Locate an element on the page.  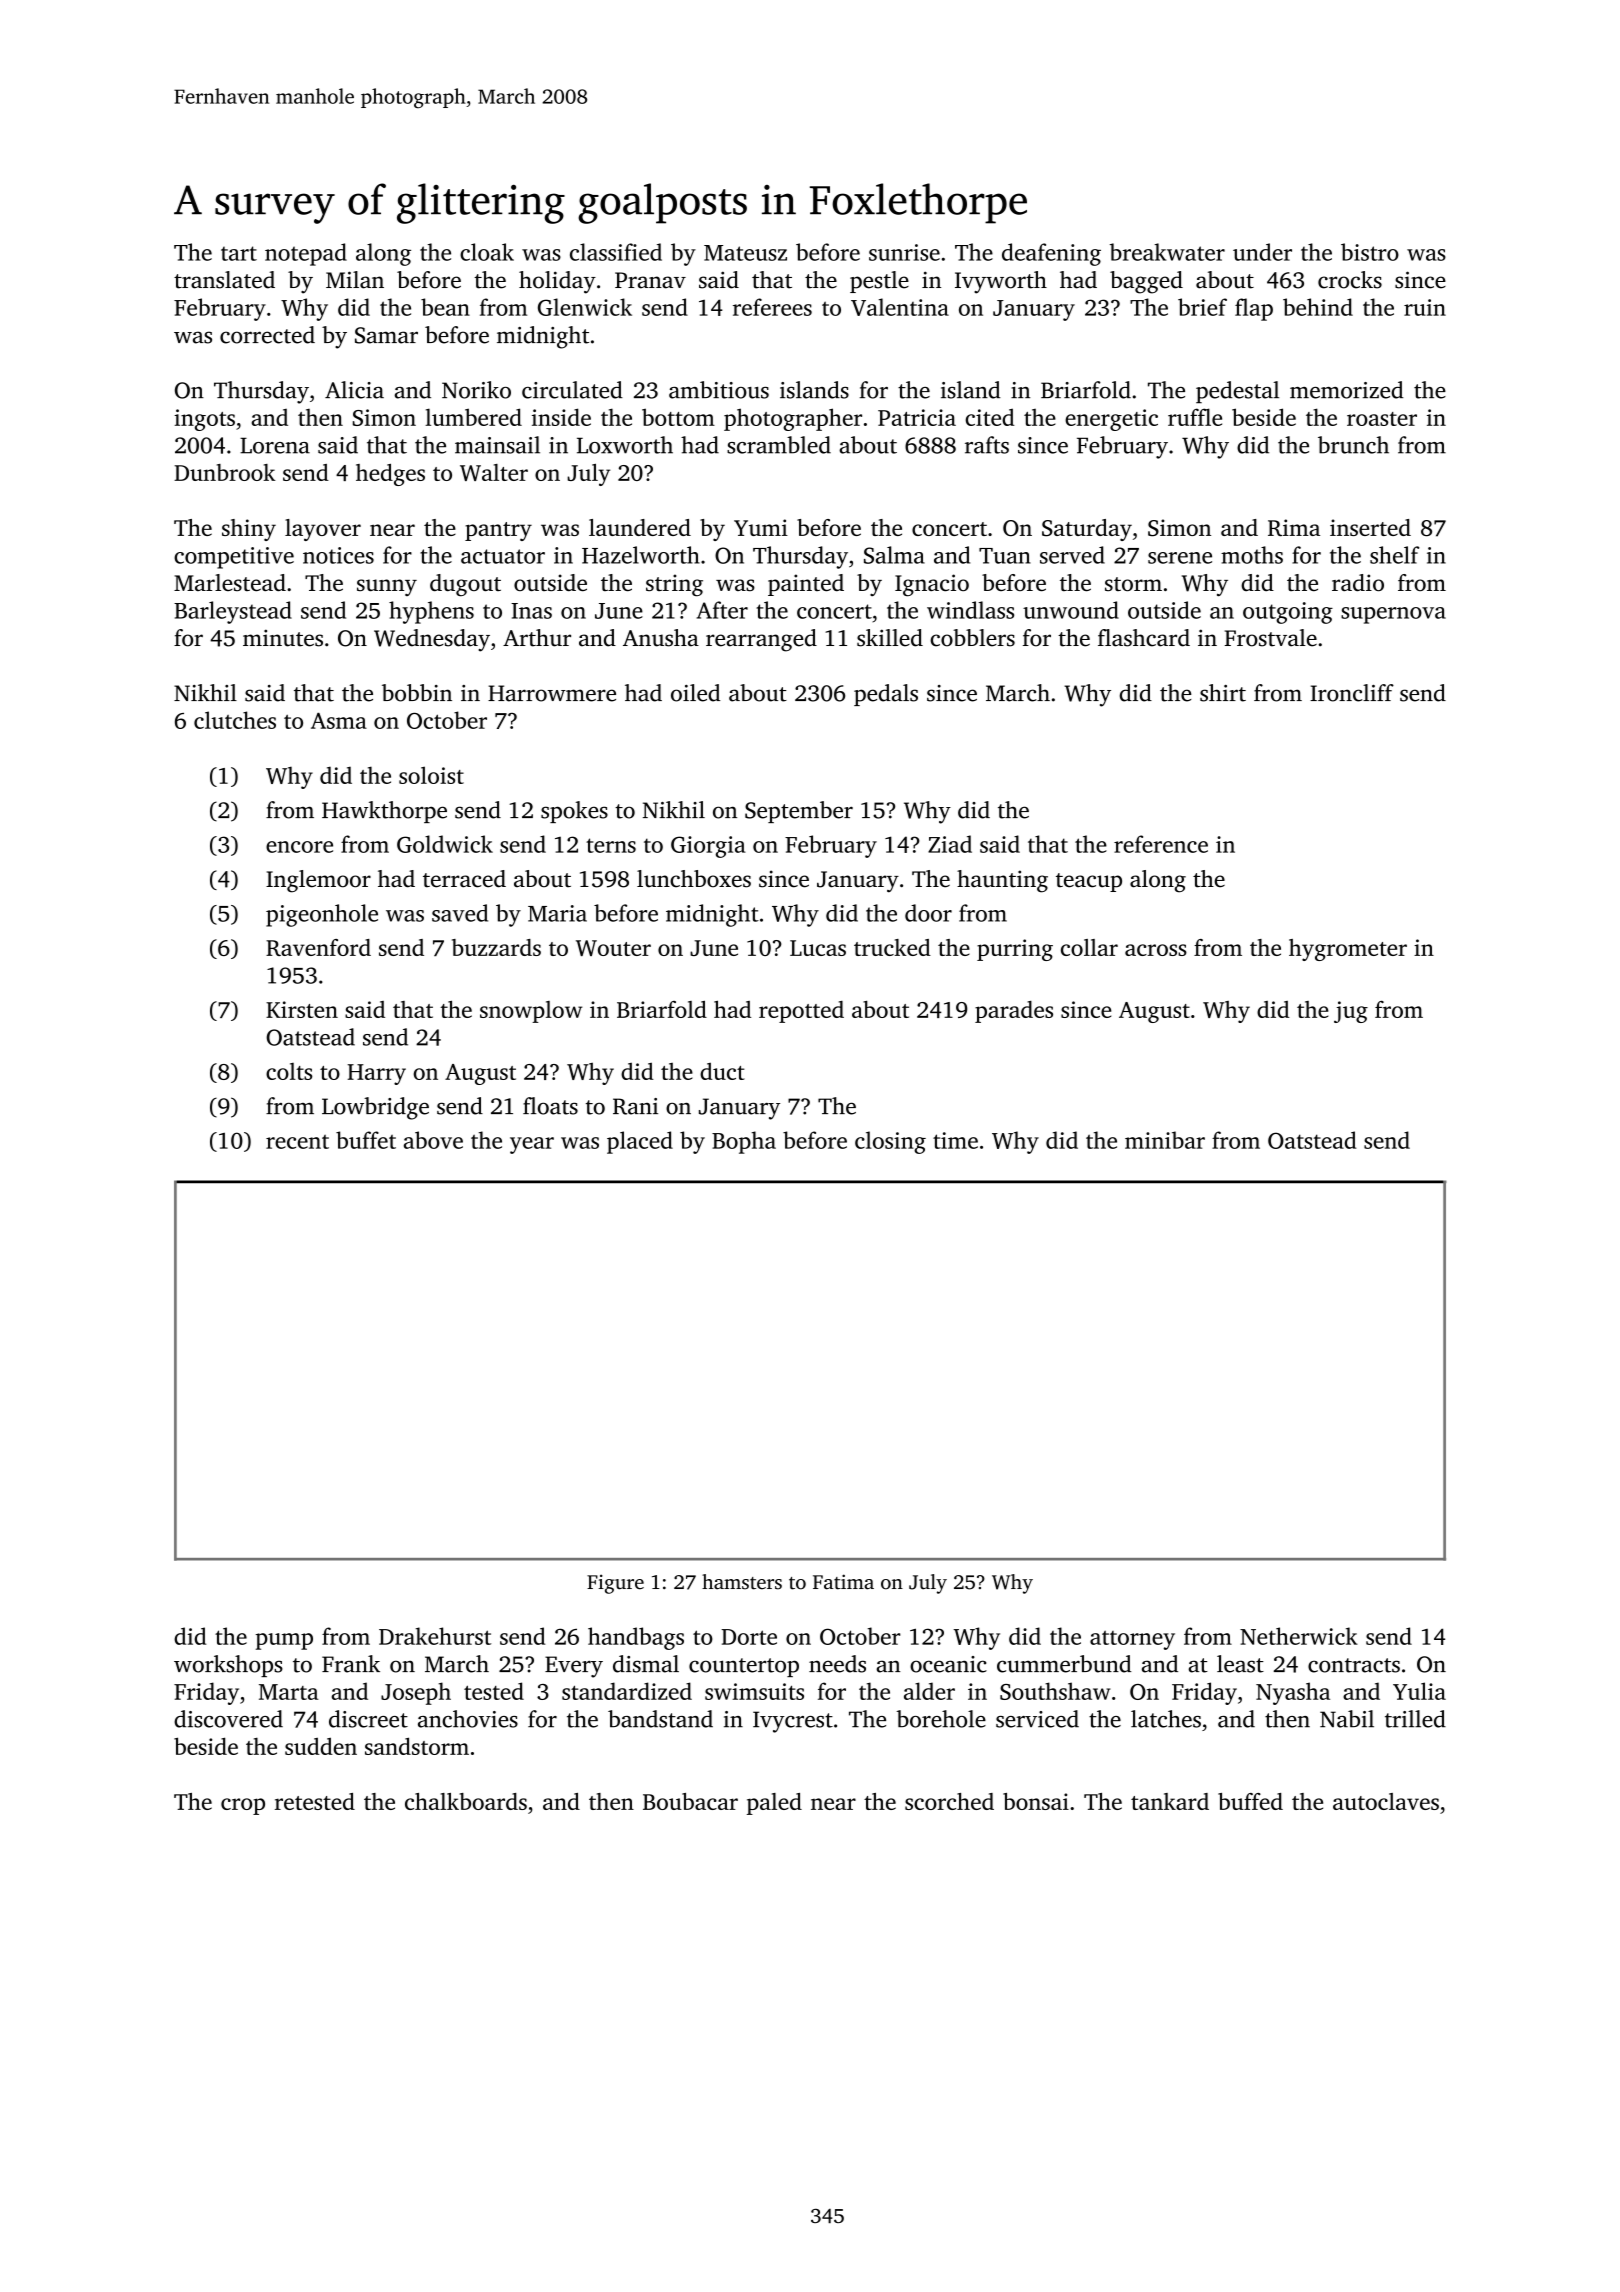
buffed is located at coordinates (1250, 1801).
